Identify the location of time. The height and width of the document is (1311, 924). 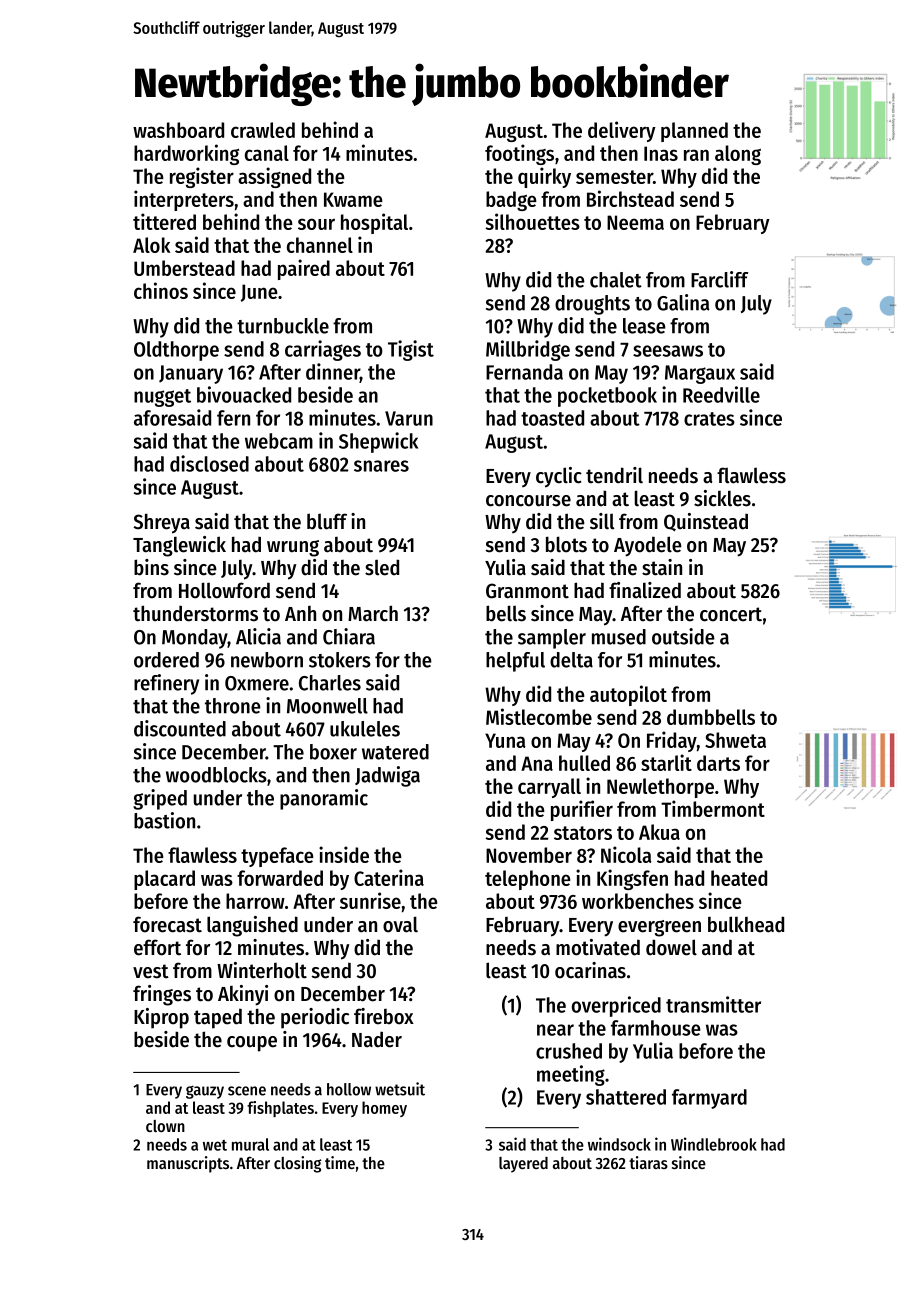
(340, 1162).
